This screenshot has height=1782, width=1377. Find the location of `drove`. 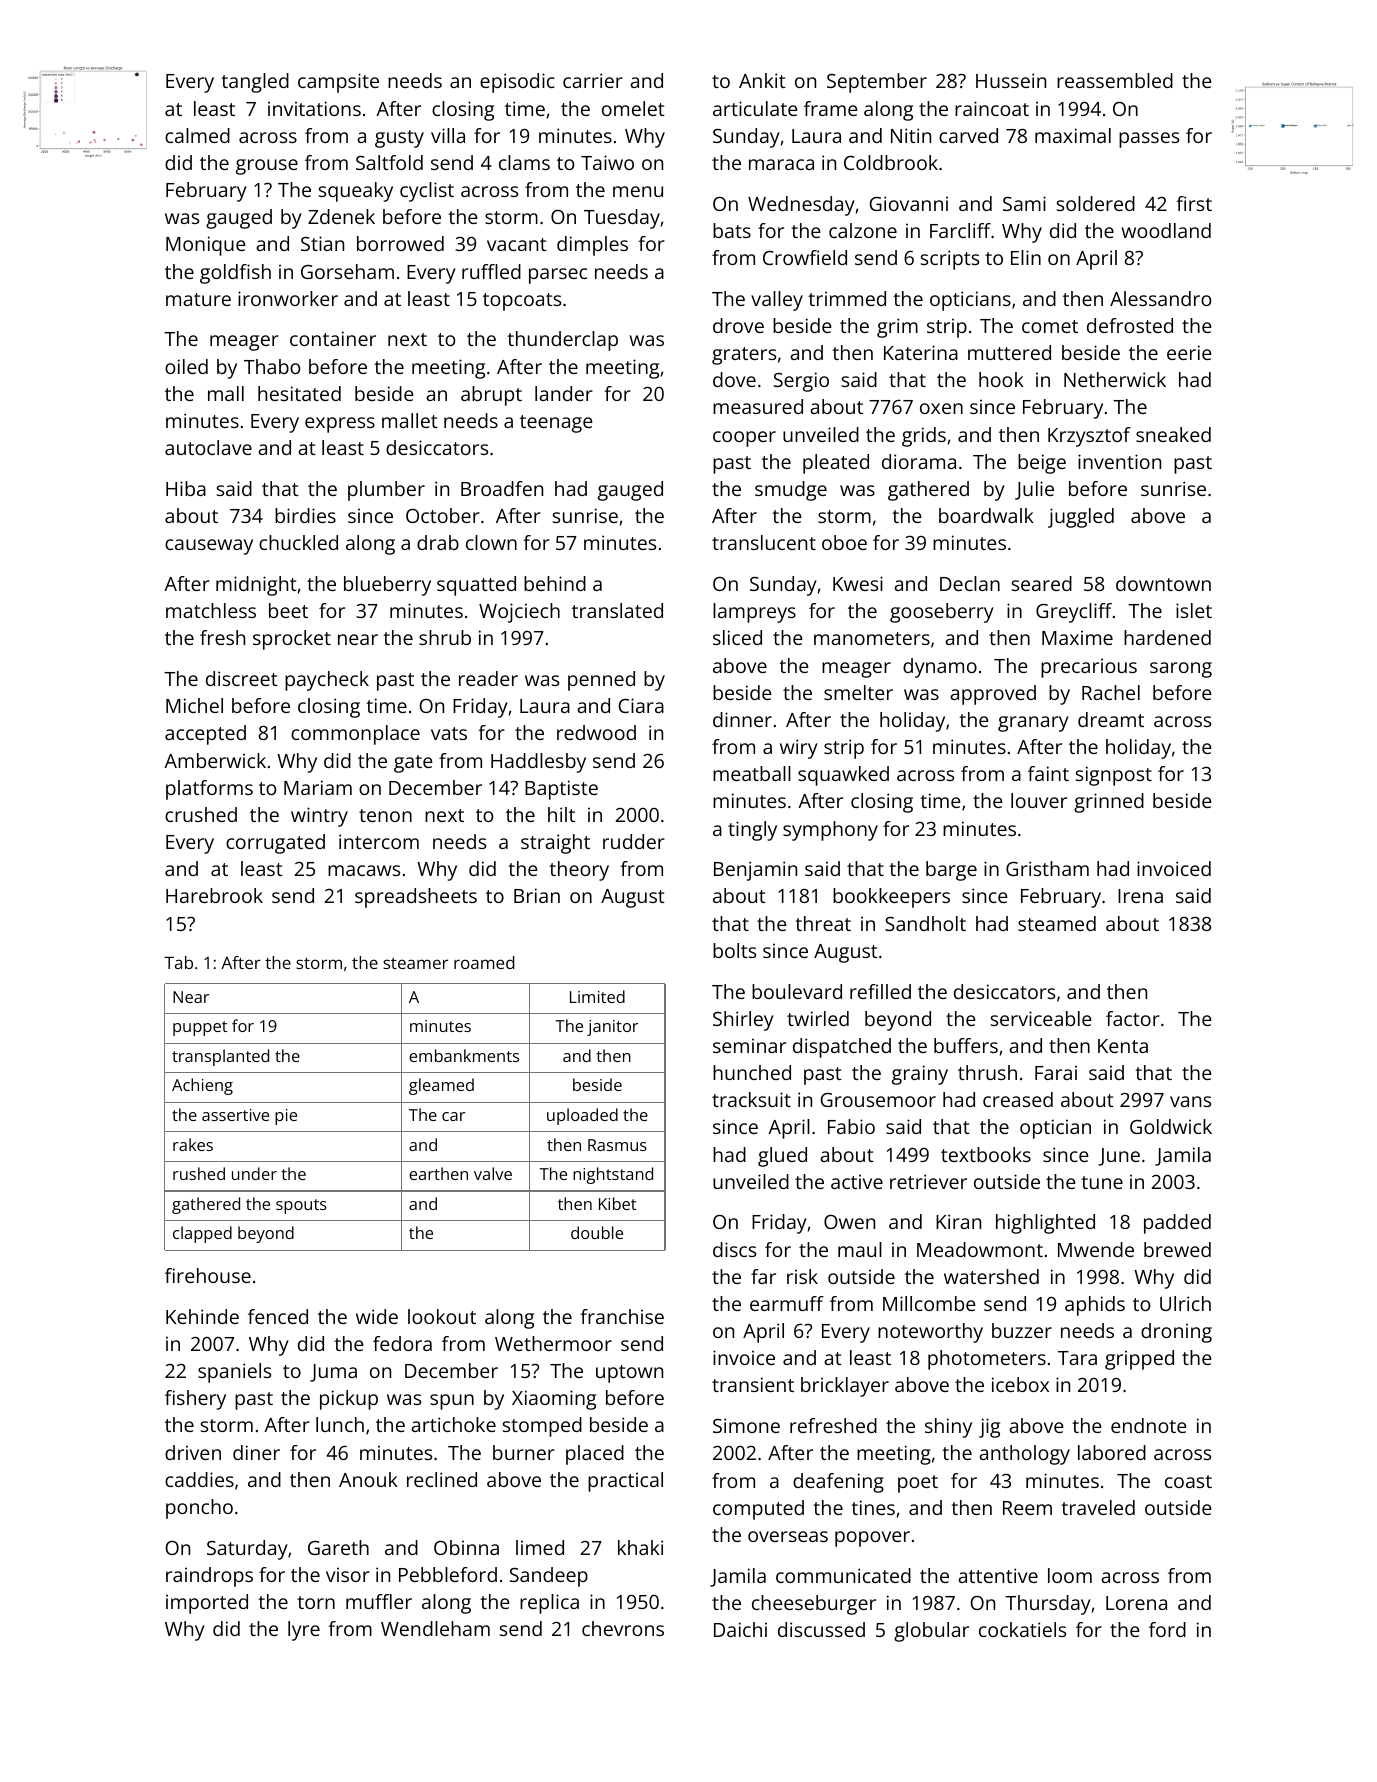

drove is located at coordinates (738, 325).
